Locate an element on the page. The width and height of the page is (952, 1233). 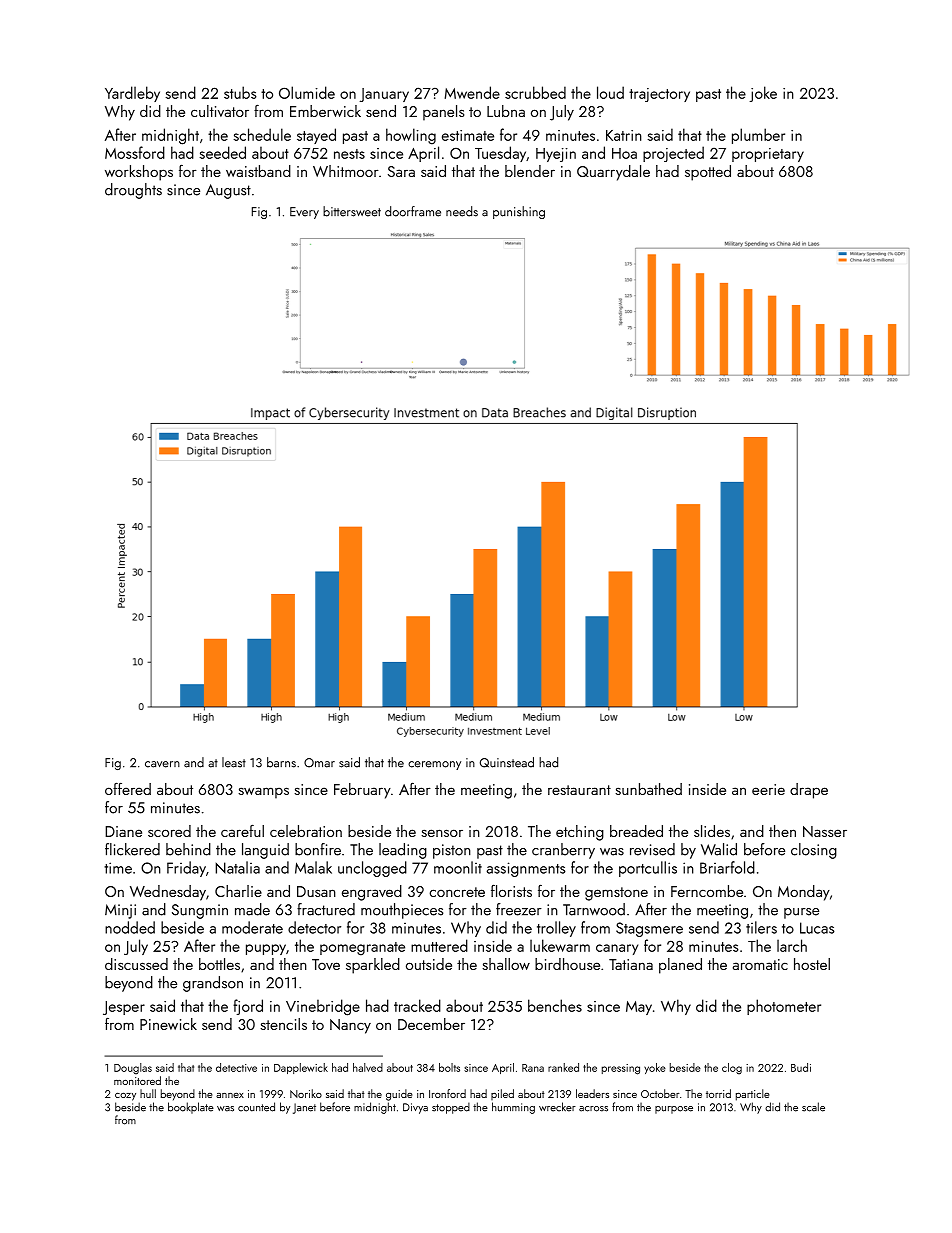
mouthpieces is located at coordinates (402, 911).
